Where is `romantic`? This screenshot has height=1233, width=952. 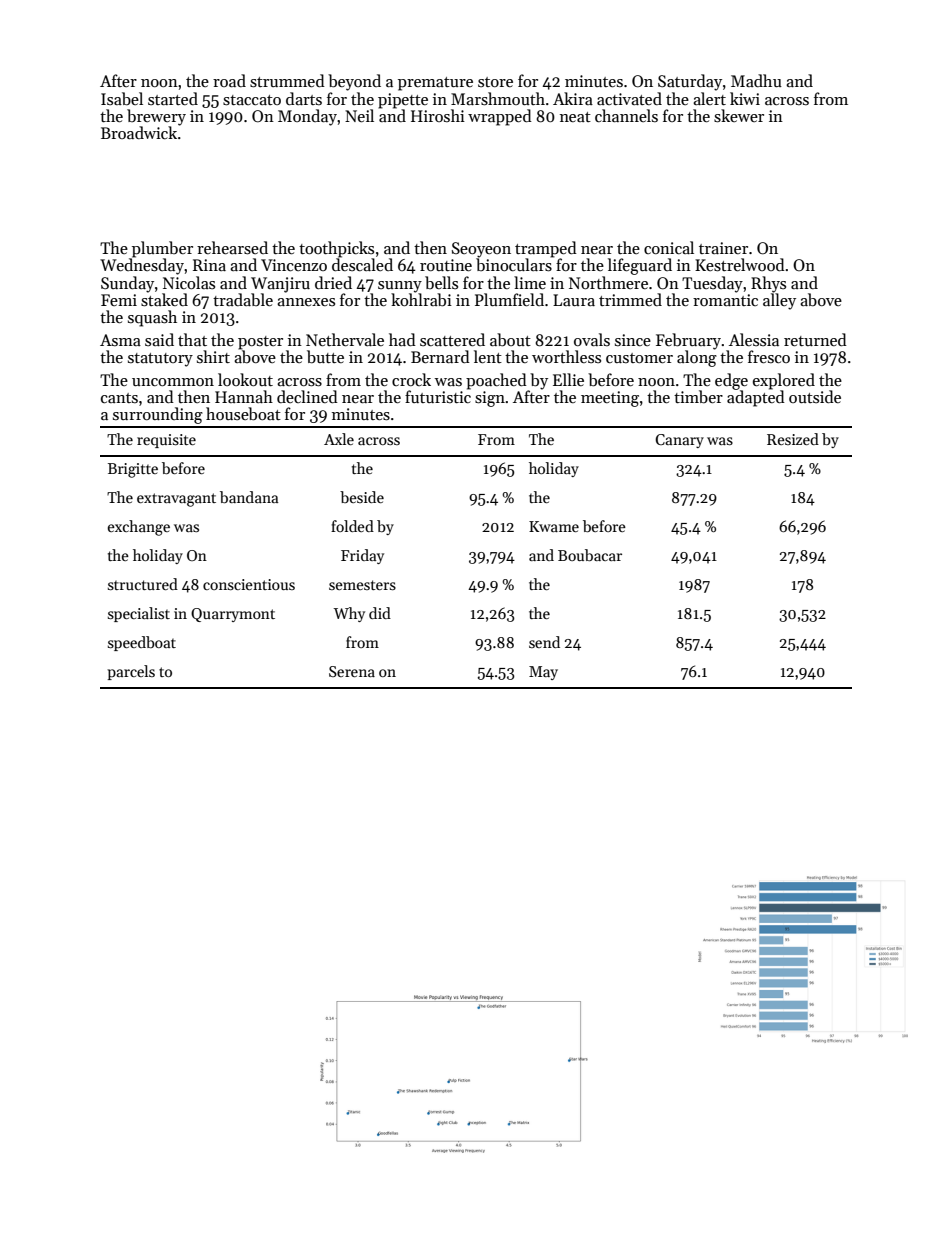 romantic is located at coordinates (725, 300).
